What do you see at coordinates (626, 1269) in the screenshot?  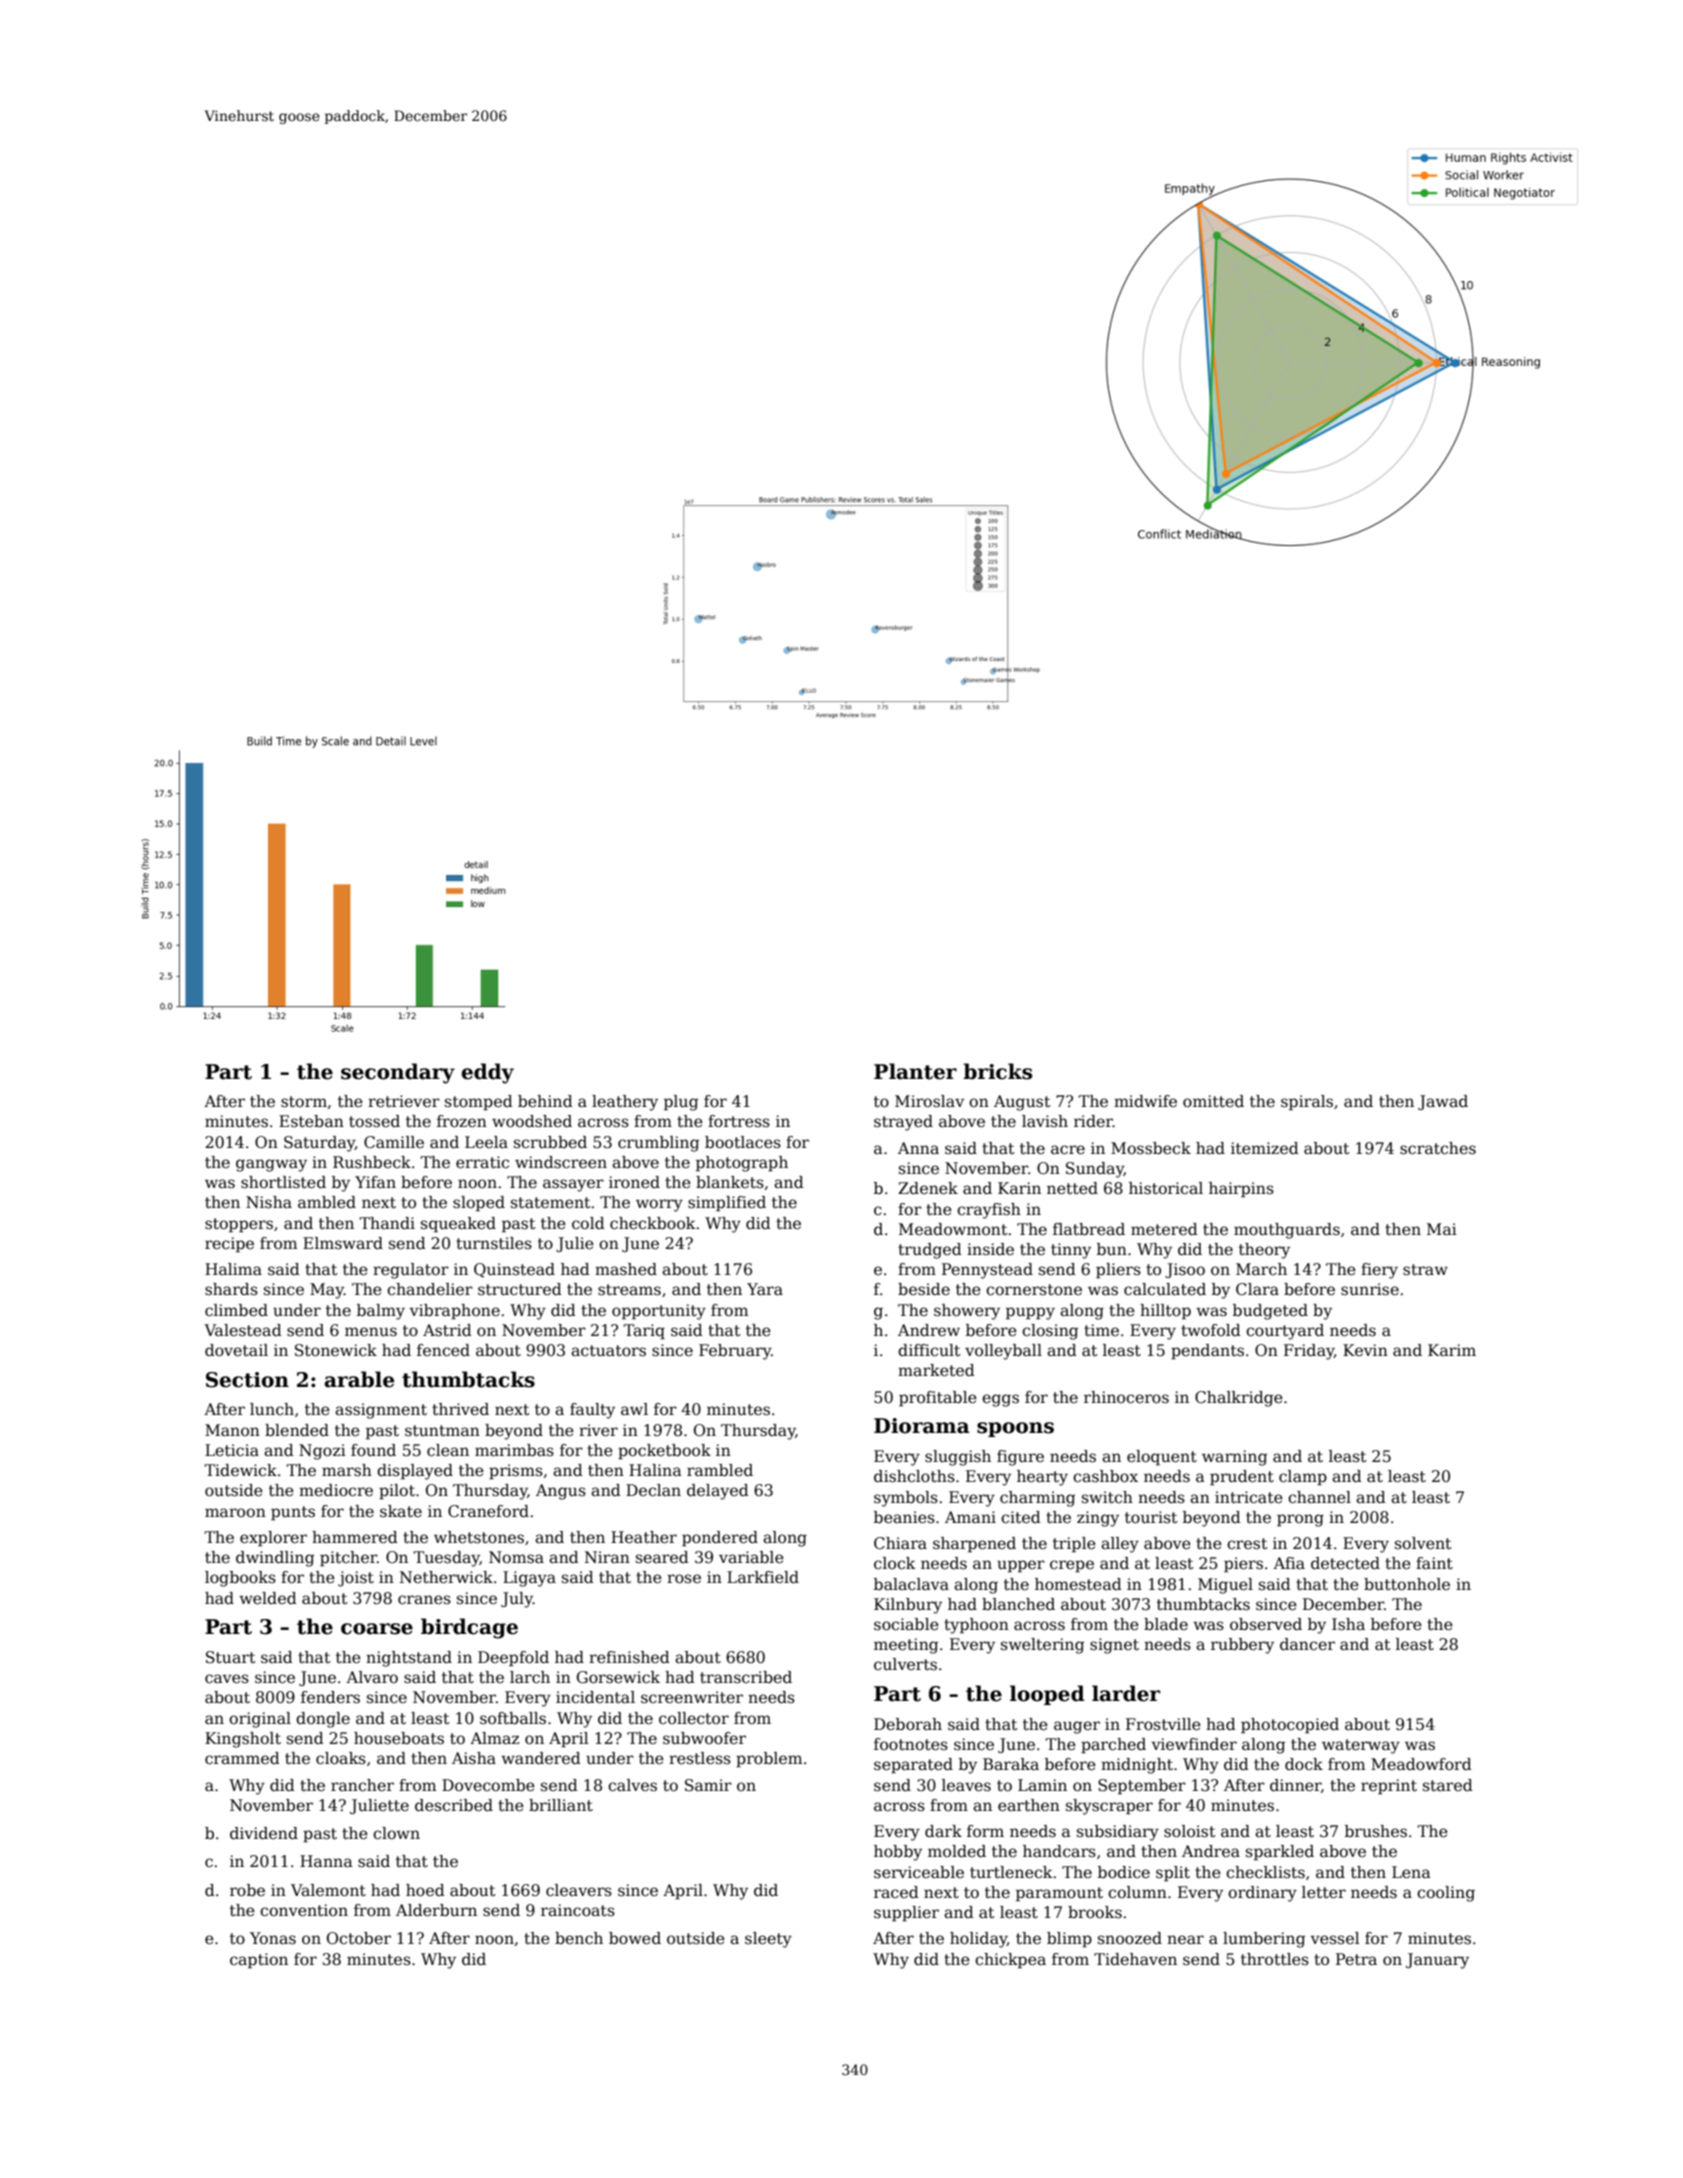 I see `mashed` at bounding box center [626, 1269].
